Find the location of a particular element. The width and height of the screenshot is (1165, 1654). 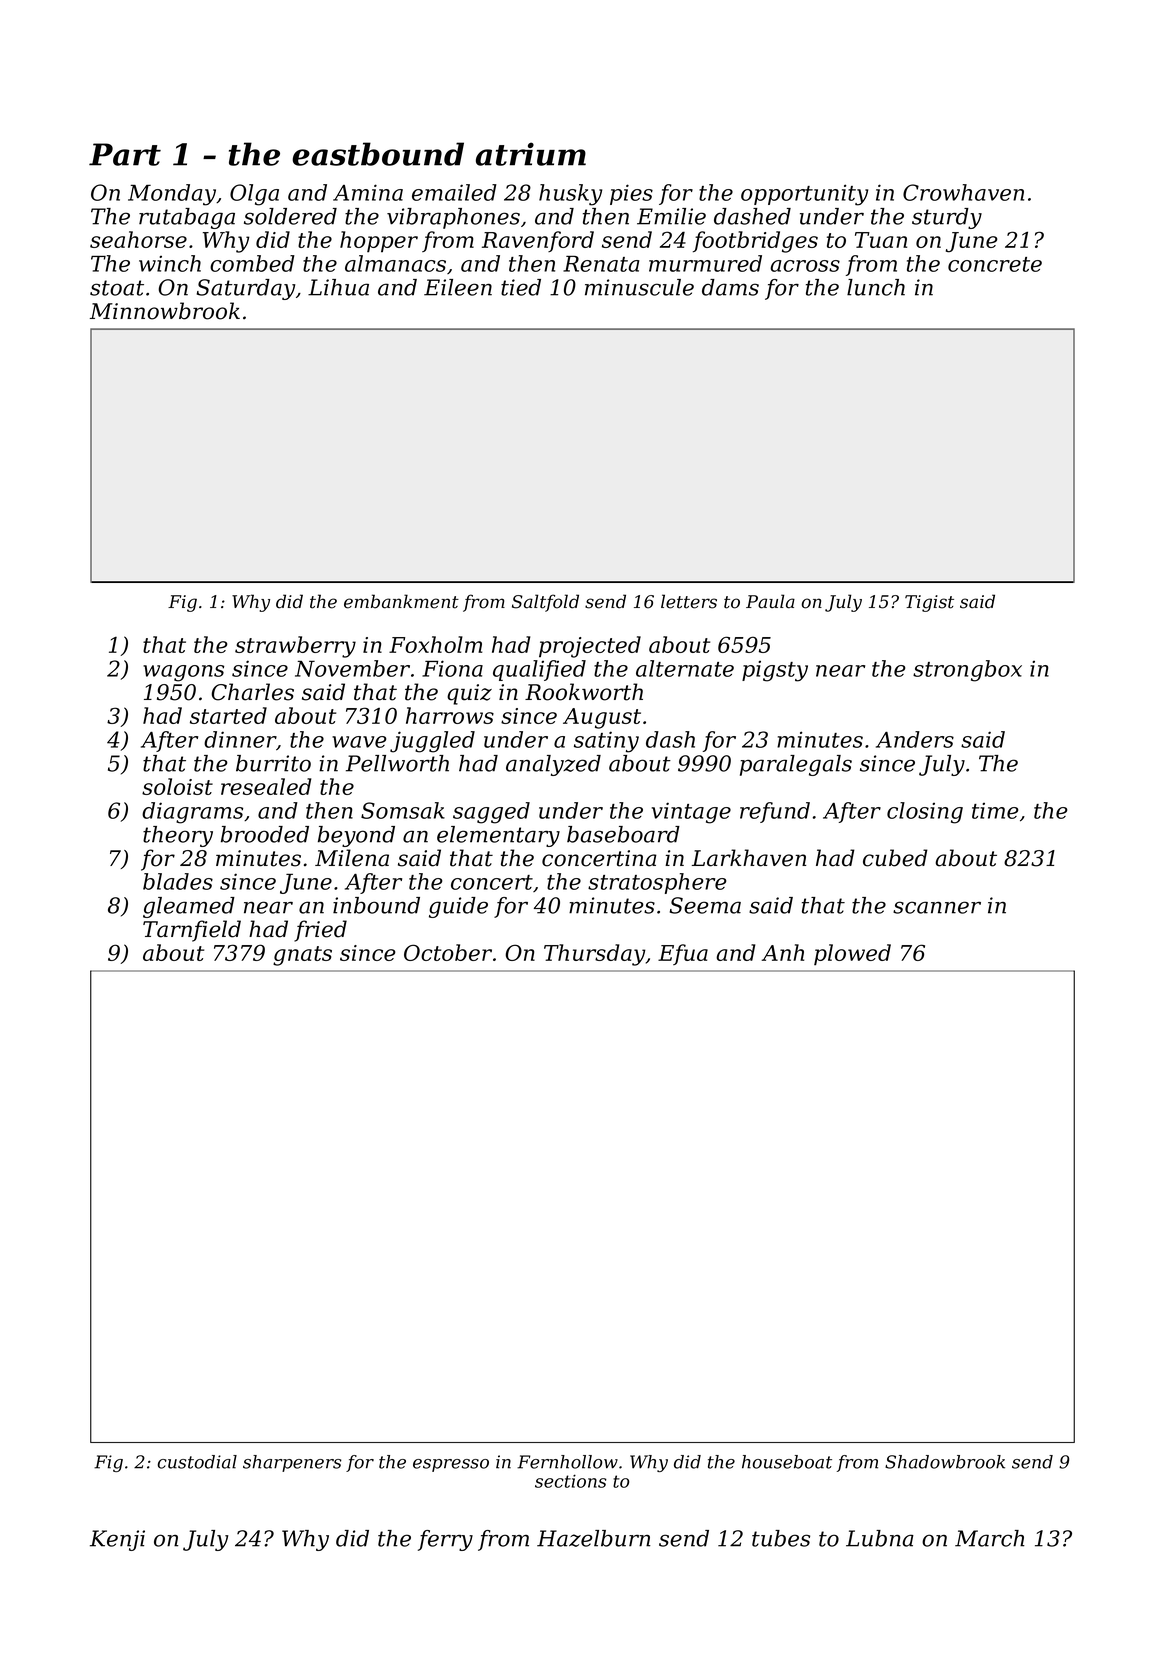

embankment is located at coordinates (401, 601).
